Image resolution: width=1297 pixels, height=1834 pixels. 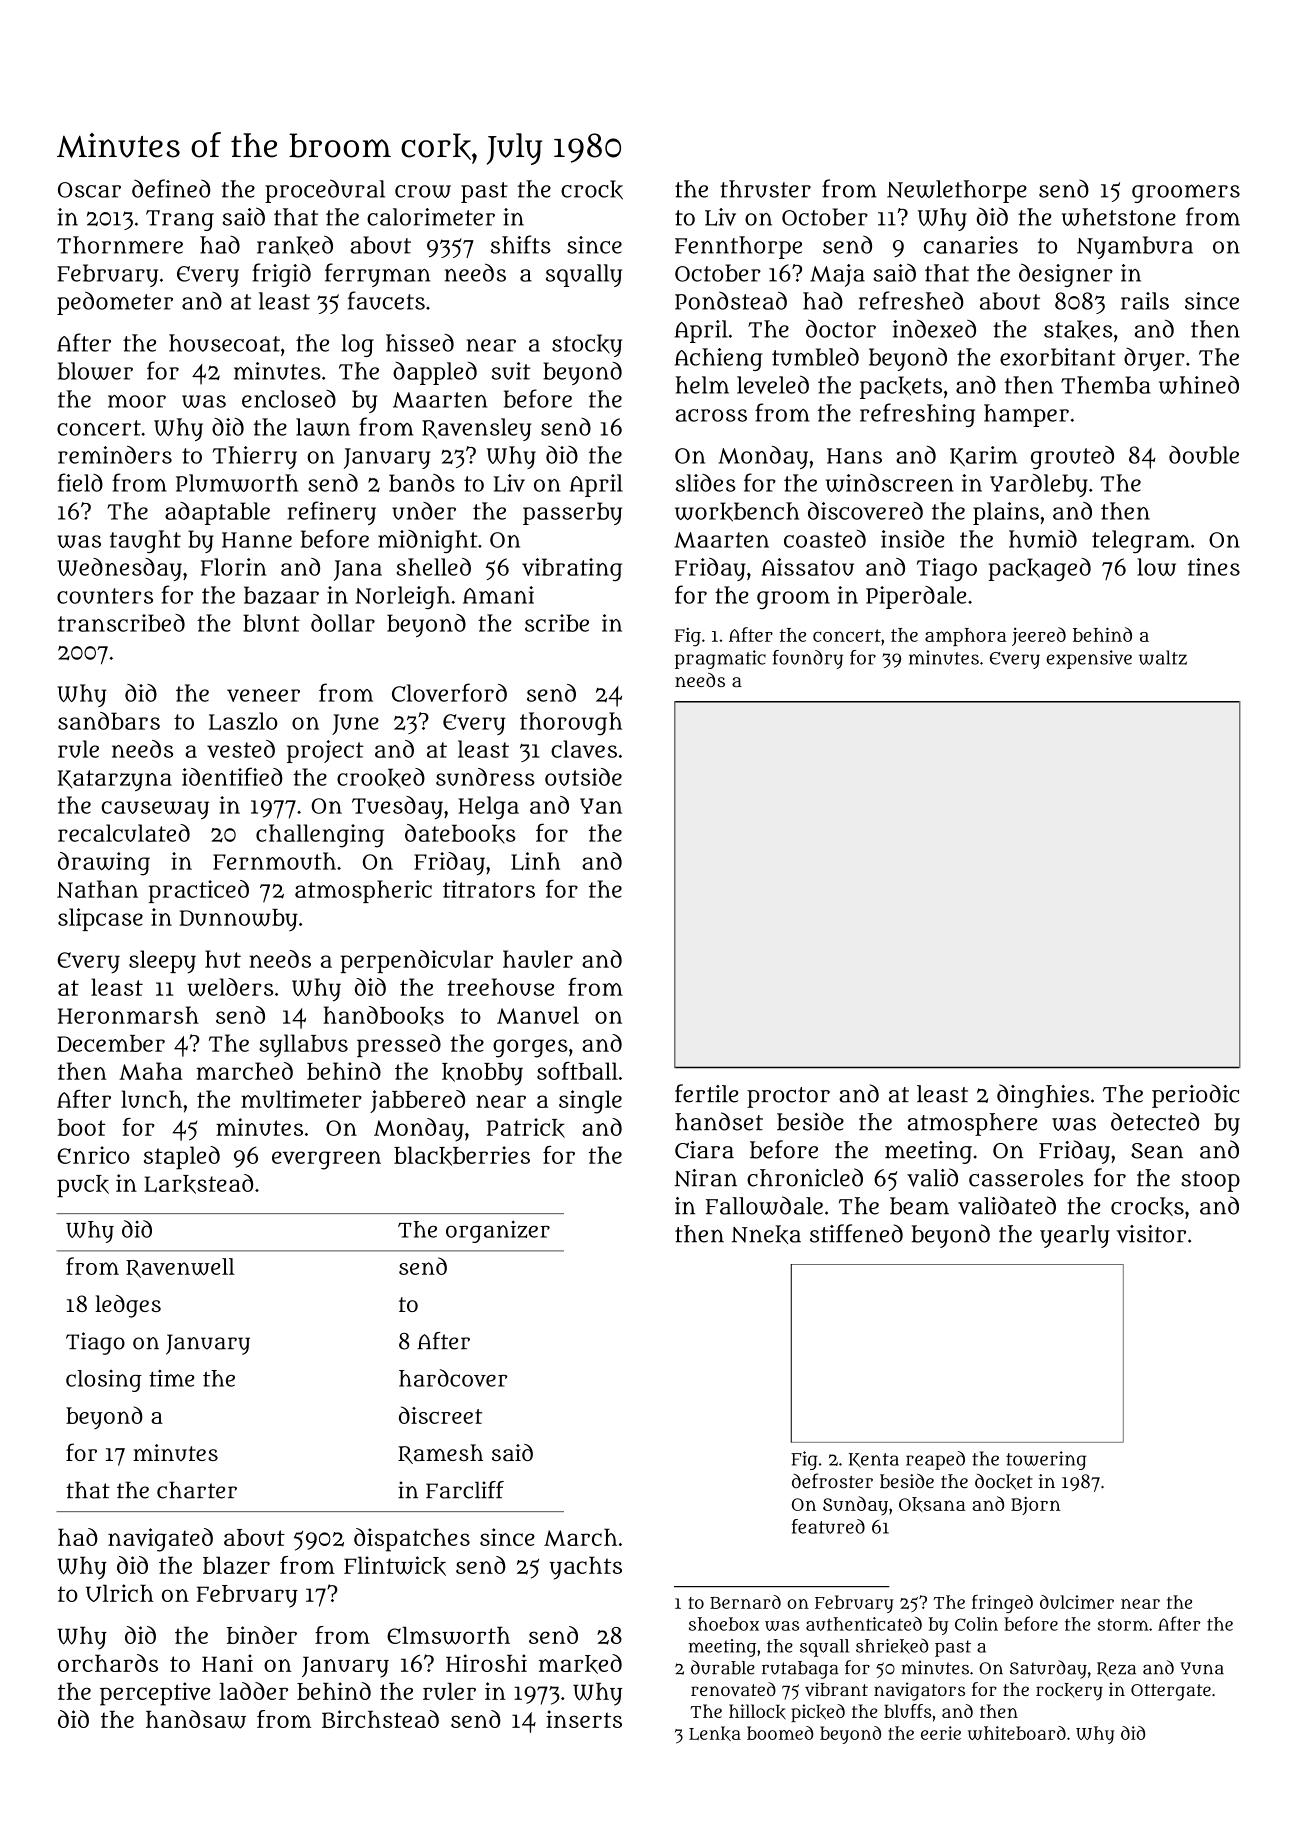 I want to click on whiteboard, so click(x=1017, y=1733).
